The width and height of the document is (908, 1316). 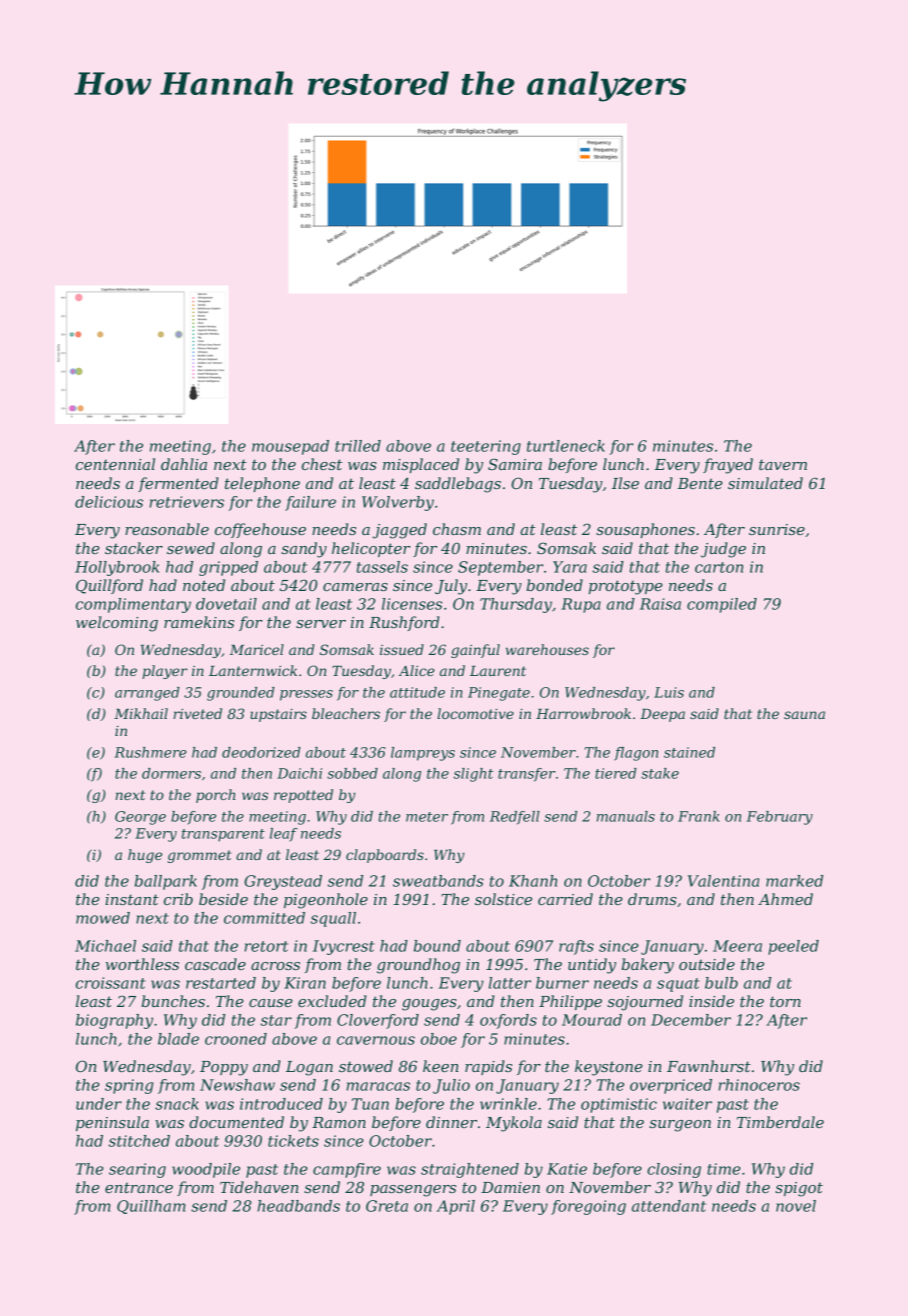 I want to click on Frank, so click(x=699, y=816).
